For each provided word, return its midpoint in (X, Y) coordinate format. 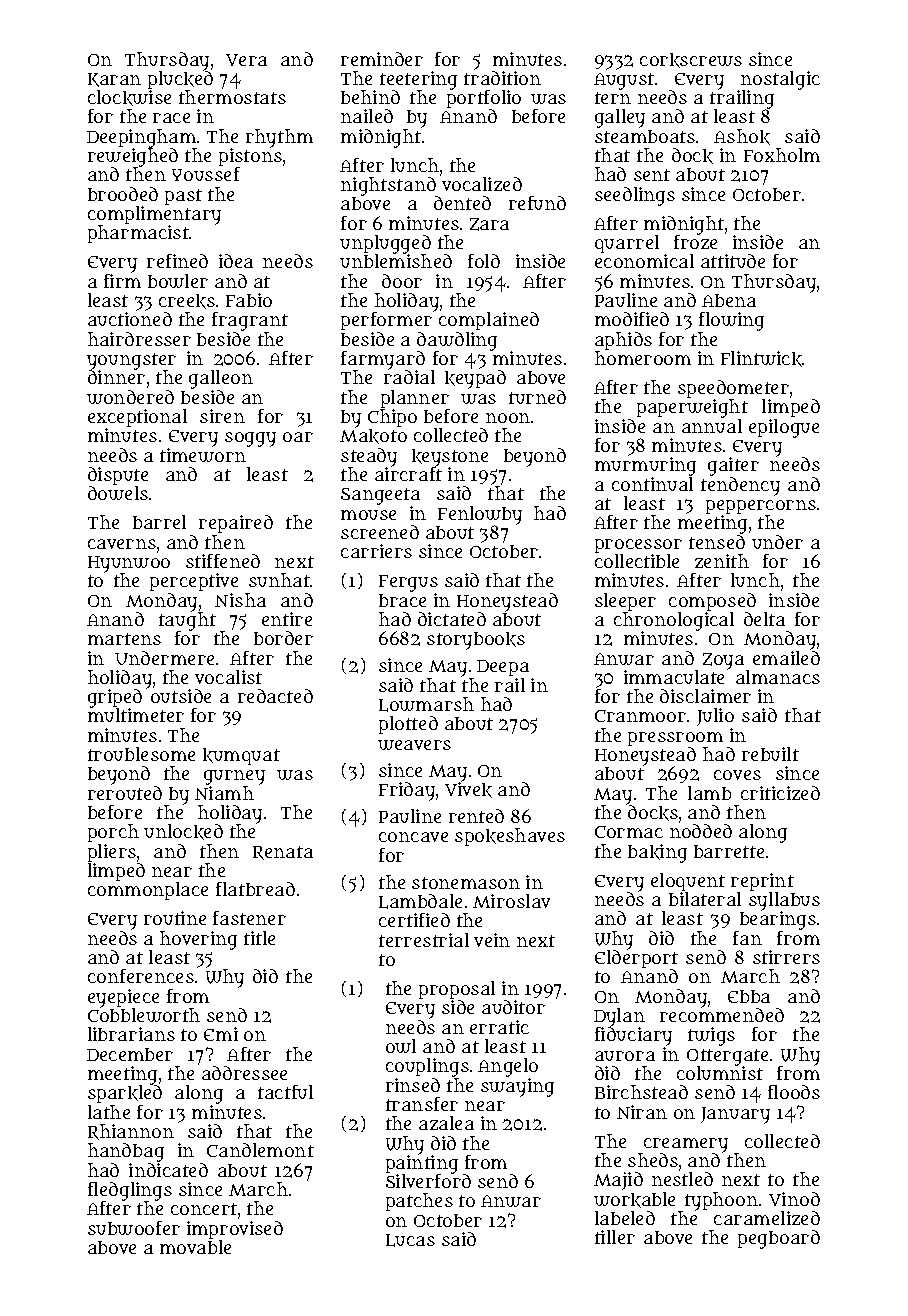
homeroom (643, 358)
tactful (285, 1092)
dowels (118, 493)
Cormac (629, 832)
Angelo (508, 1067)
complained (489, 321)
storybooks (476, 641)
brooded (123, 194)
